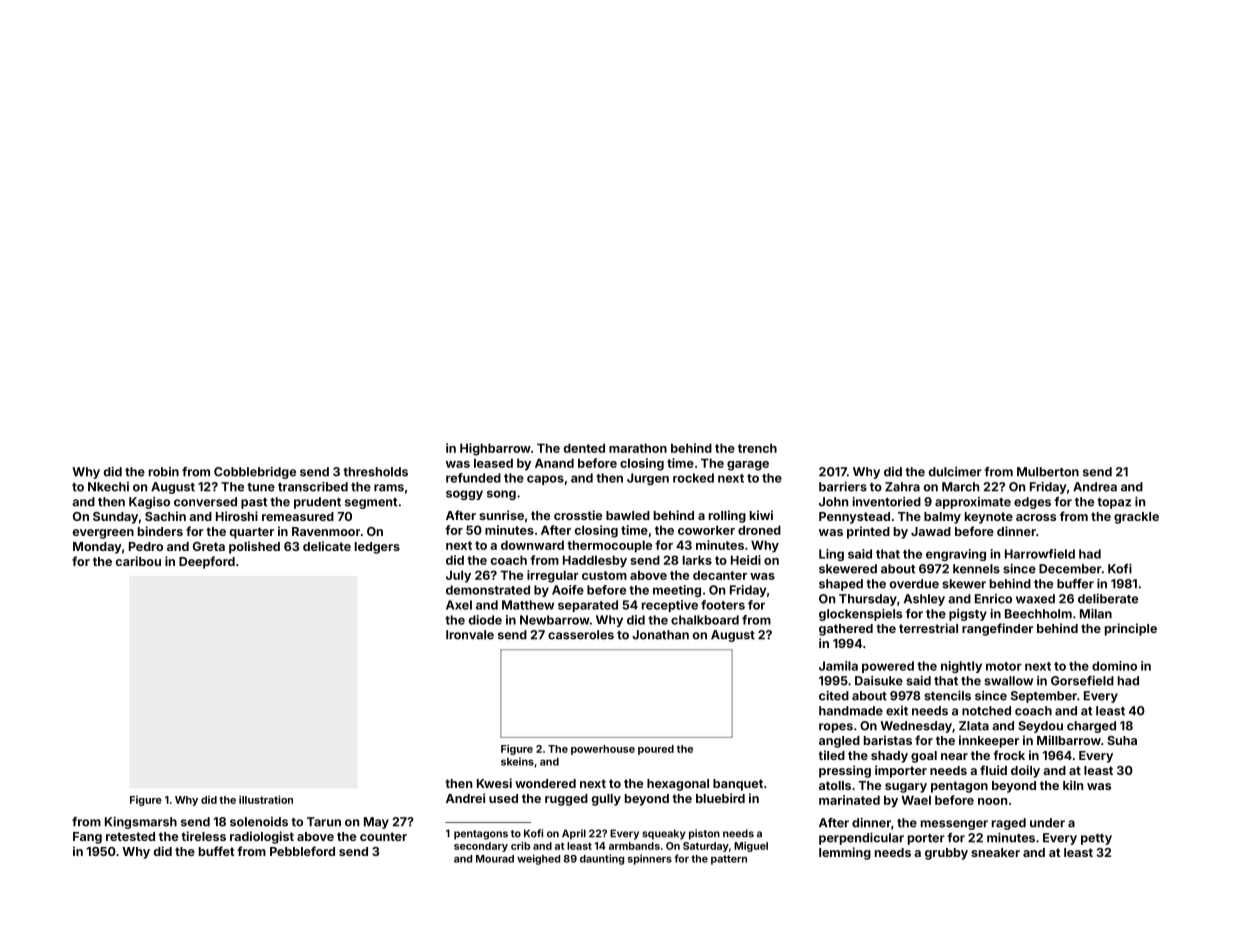 Image resolution: width=1233 pixels, height=952 pixels. Describe the element at coordinates (470, 635) in the screenshot. I see `Ironvale` at that location.
